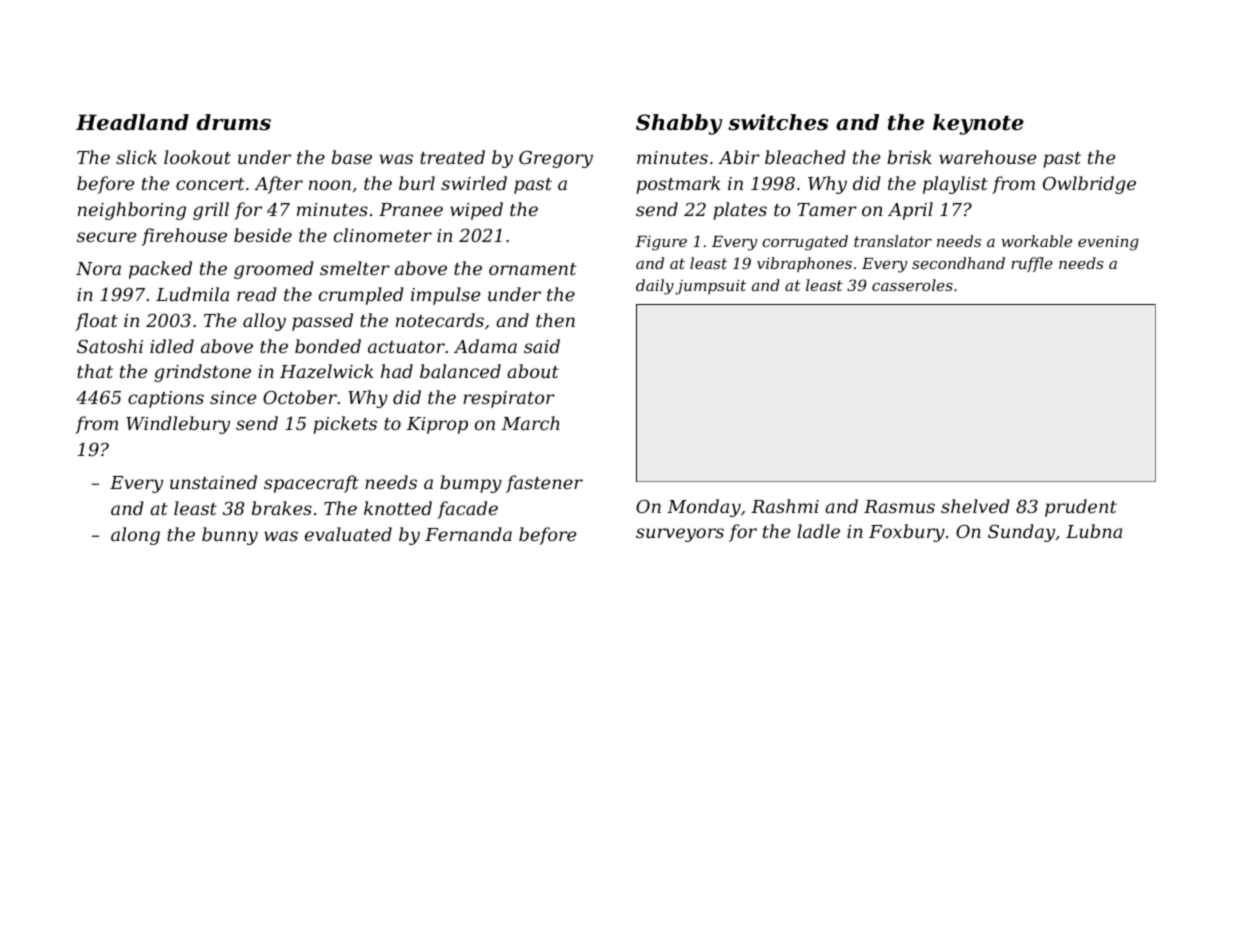 The height and width of the document is (952, 1233). Describe the element at coordinates (1032, 264) in the document. I see `ruffle` at that location.
